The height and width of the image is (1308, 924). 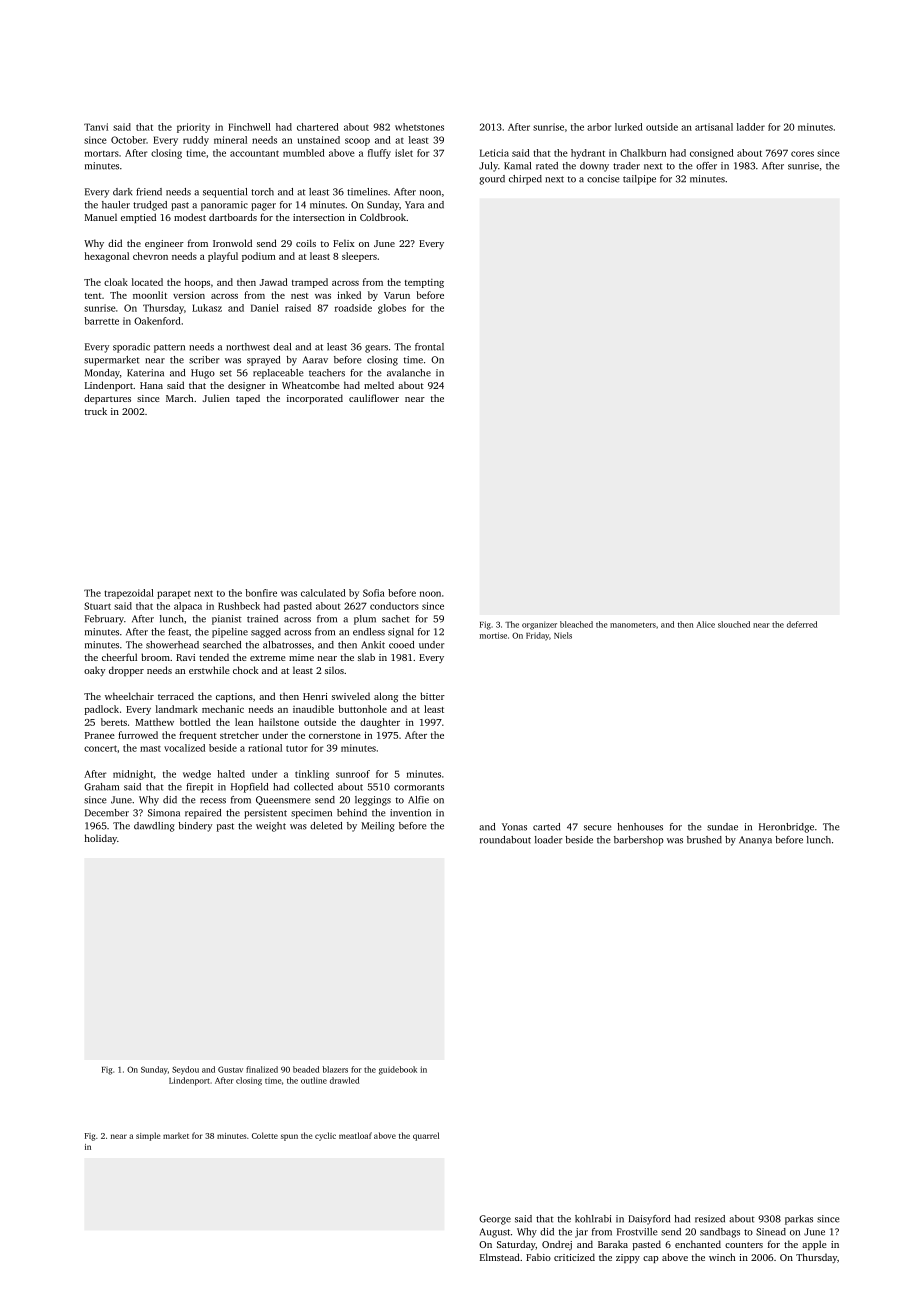 What do you see at coordinates (548, 840) in the image?
I see `loader` at bounding box center [548, 840].
